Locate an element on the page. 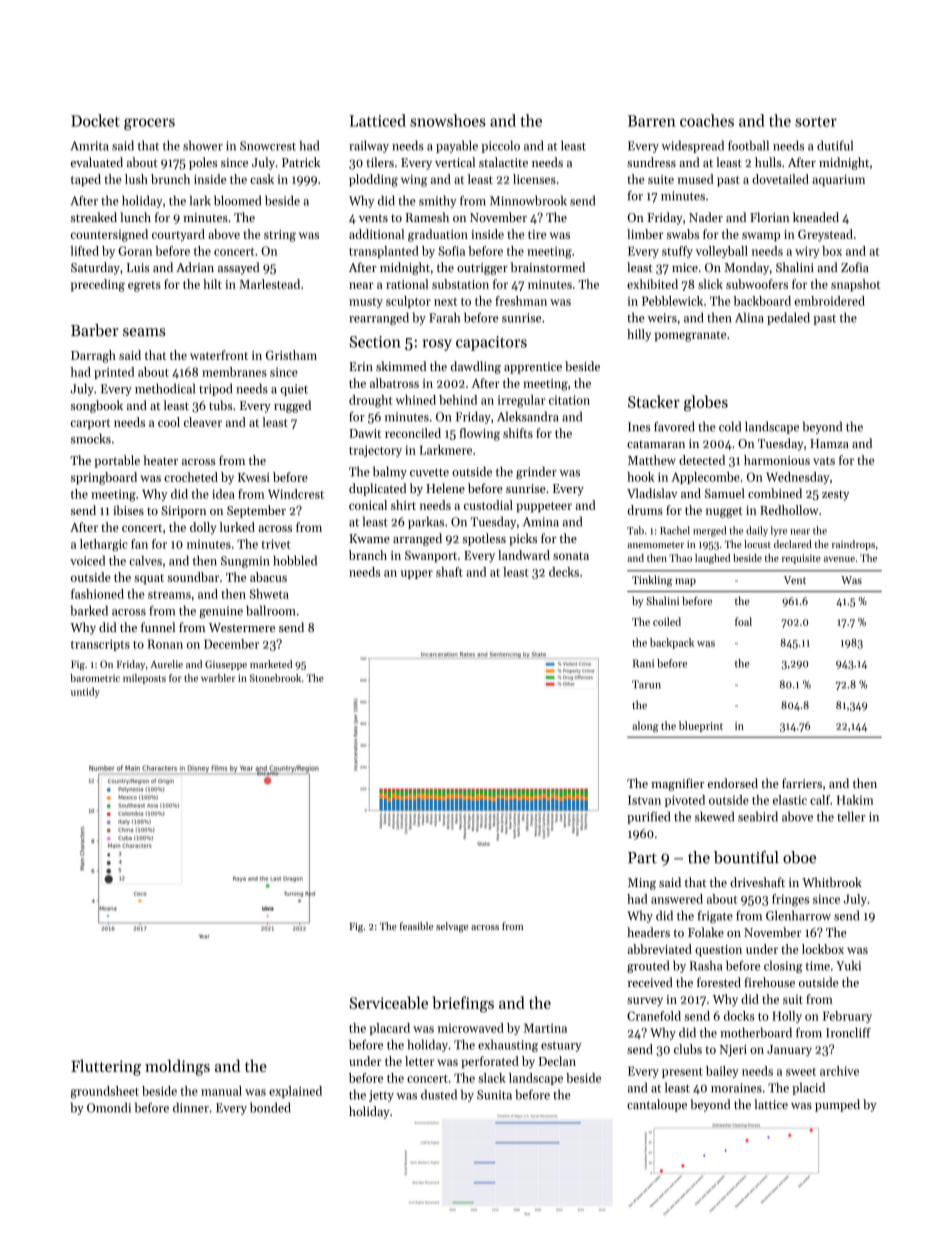 This document has width=952, height=1233. Stonebrook is located at coordinates (275, 678).
